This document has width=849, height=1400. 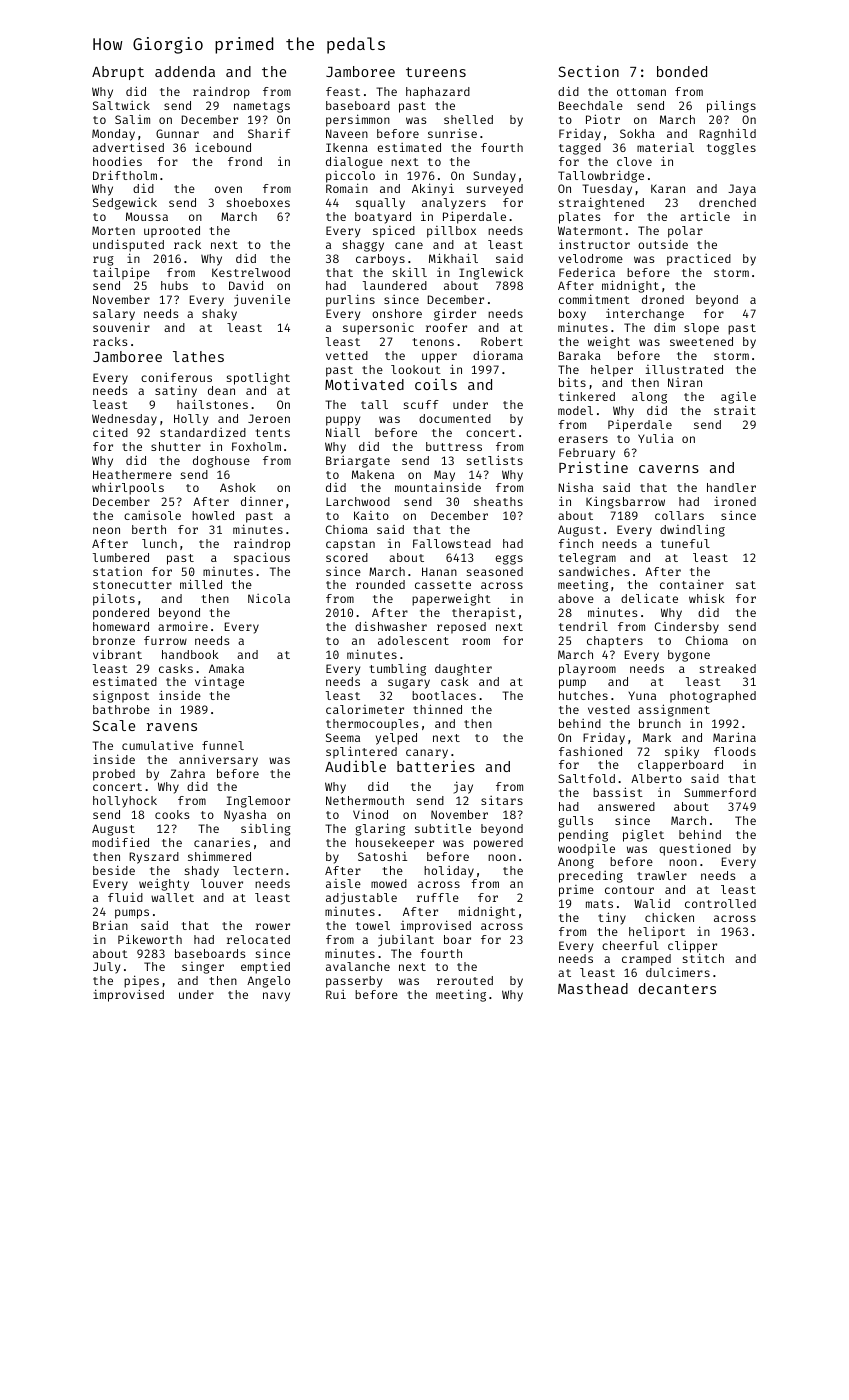 I want to click on jubilant, so click(x=406, y=940).
